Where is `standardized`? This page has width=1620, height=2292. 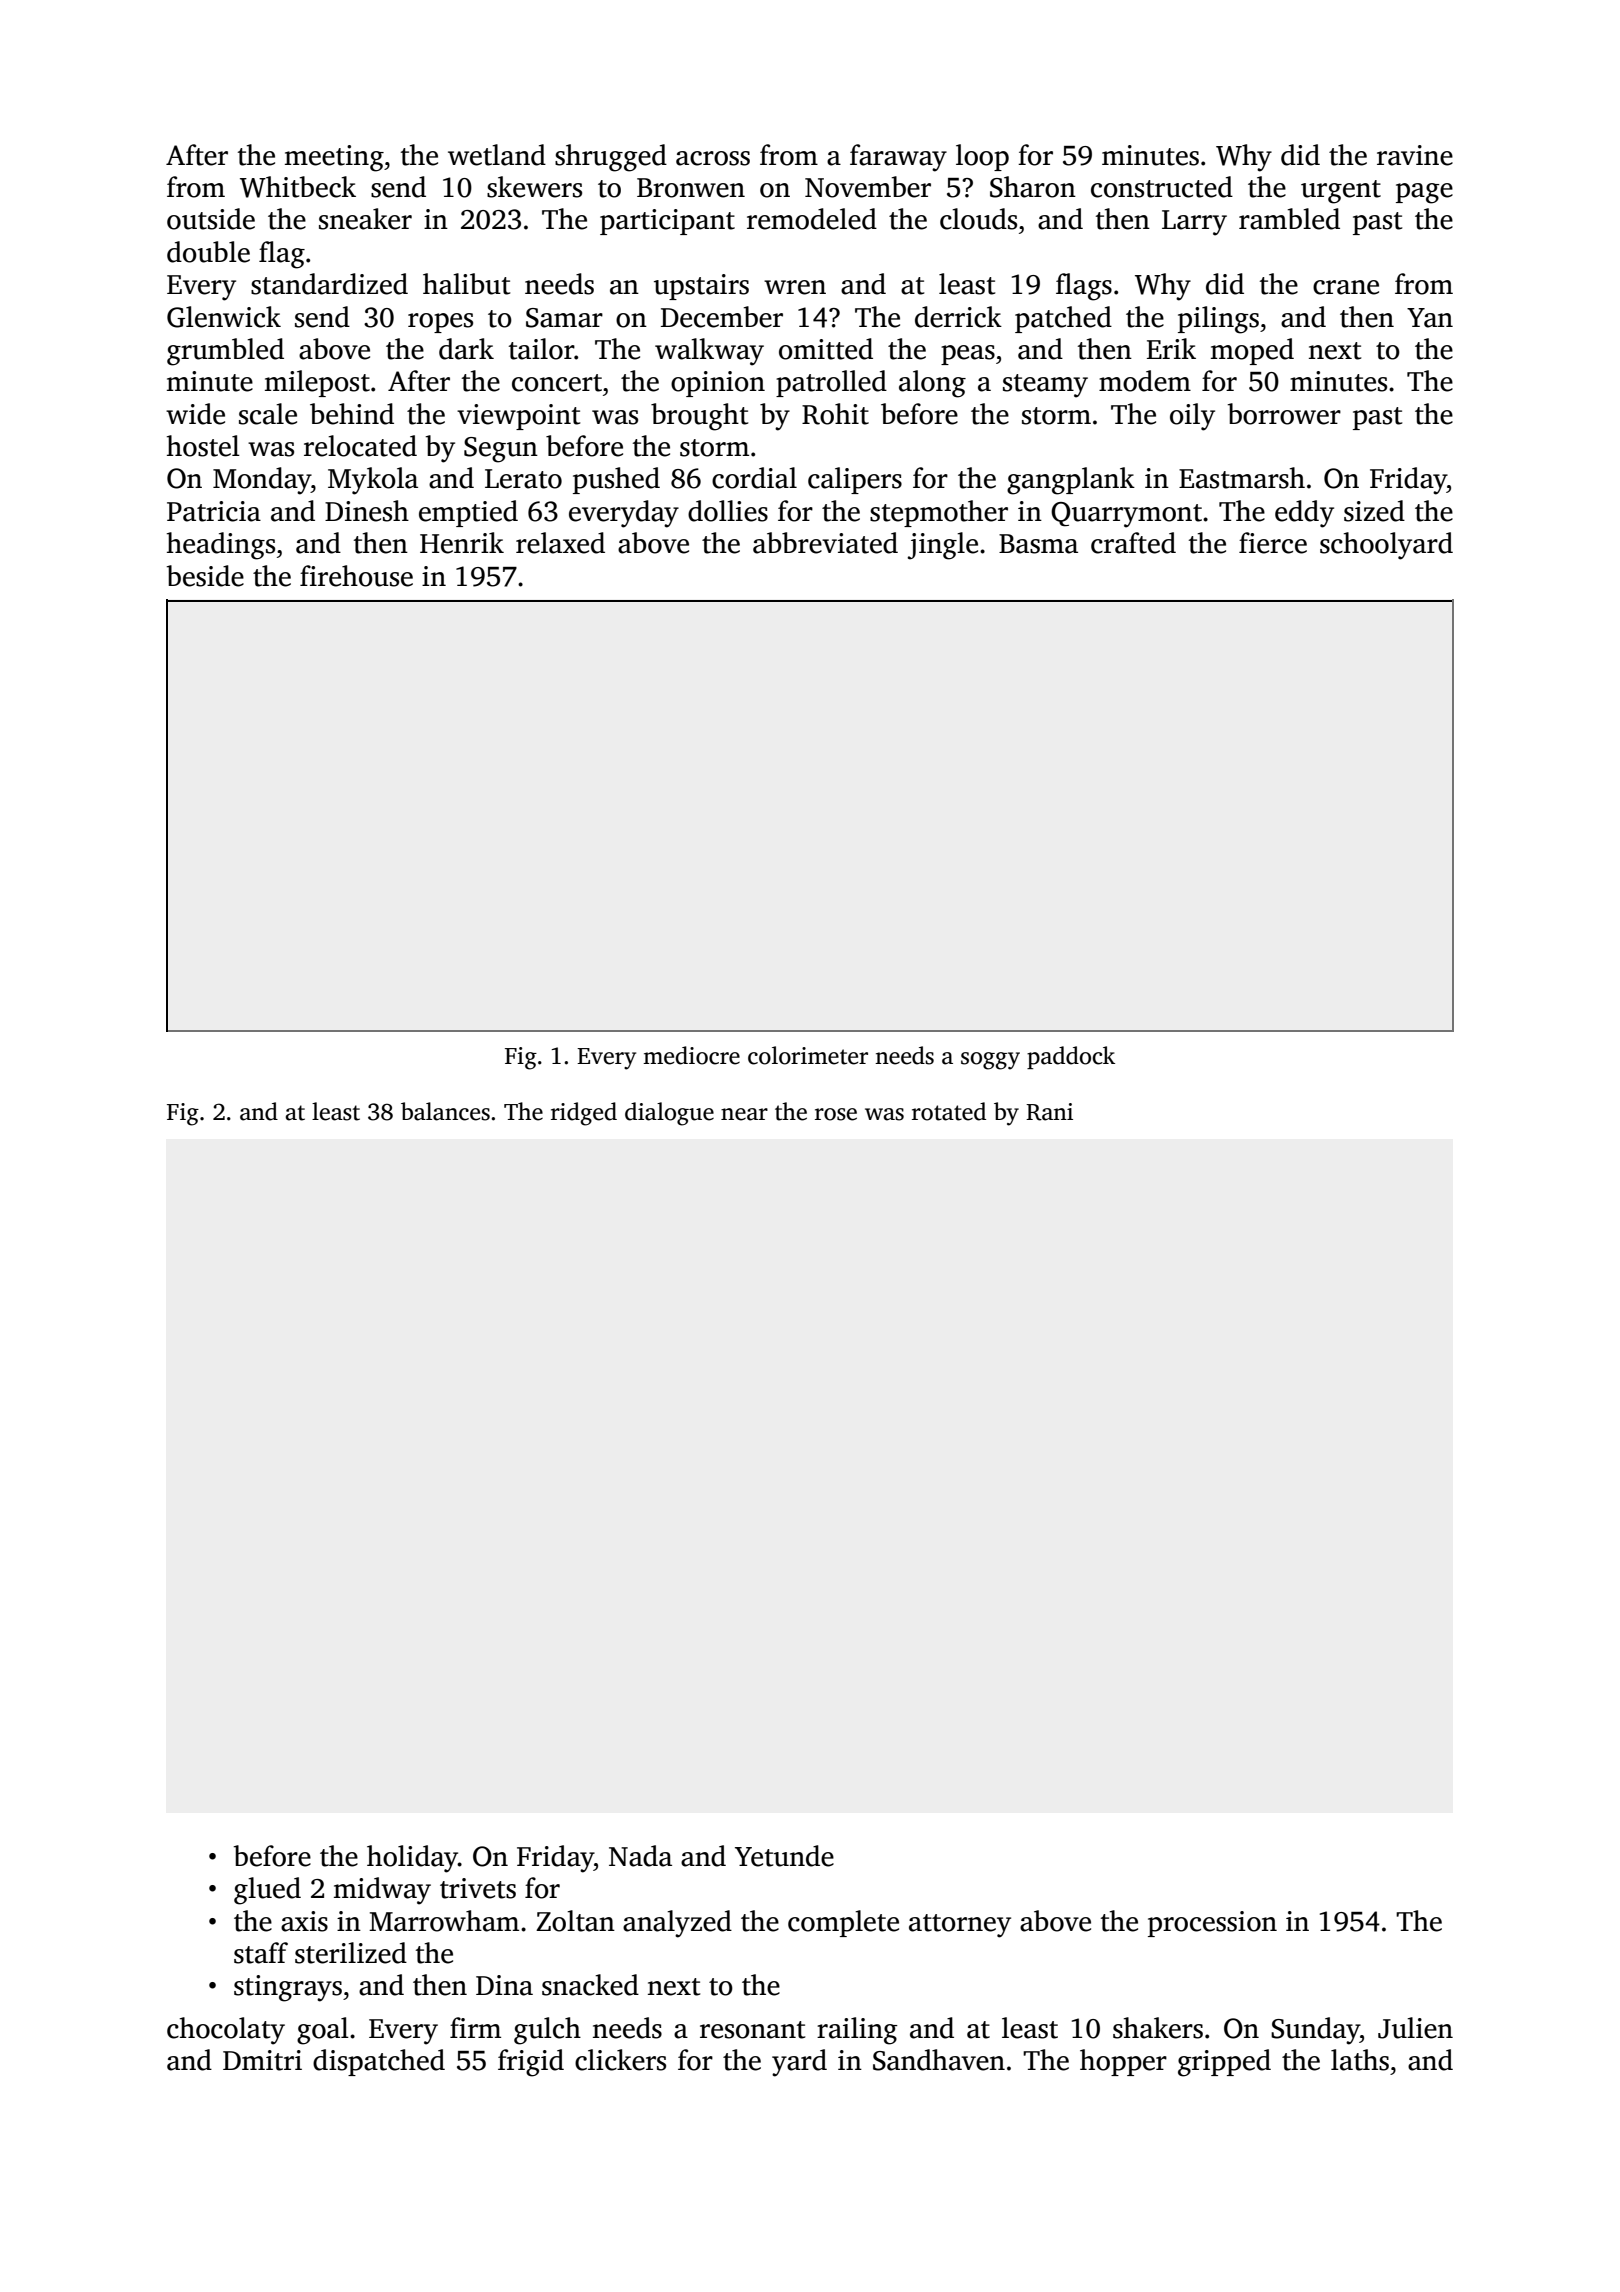
standardized is located at coordinates (329, 284).
